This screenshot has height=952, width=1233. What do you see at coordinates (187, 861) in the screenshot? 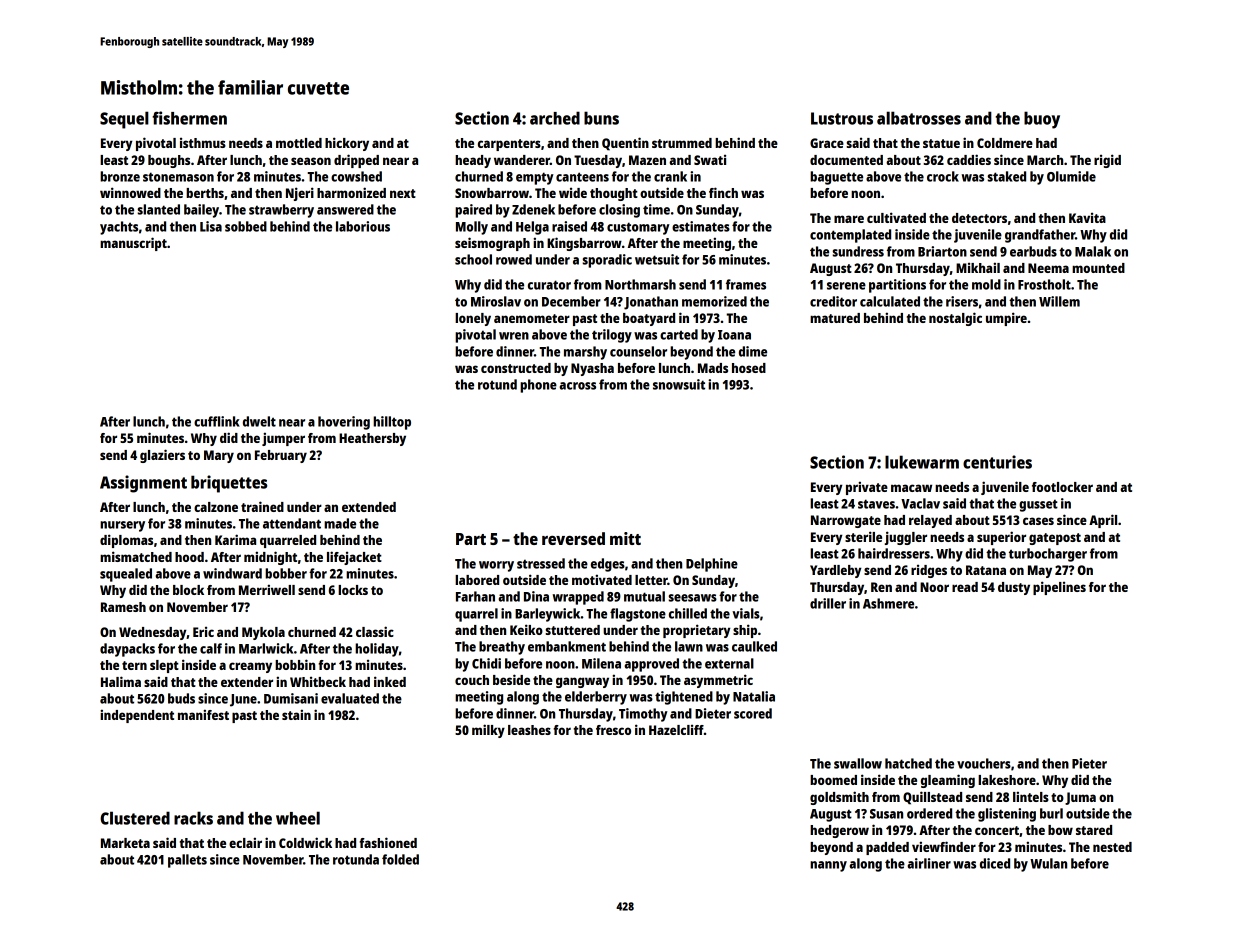
I see `pallets` at bounding box center [187, 861].
